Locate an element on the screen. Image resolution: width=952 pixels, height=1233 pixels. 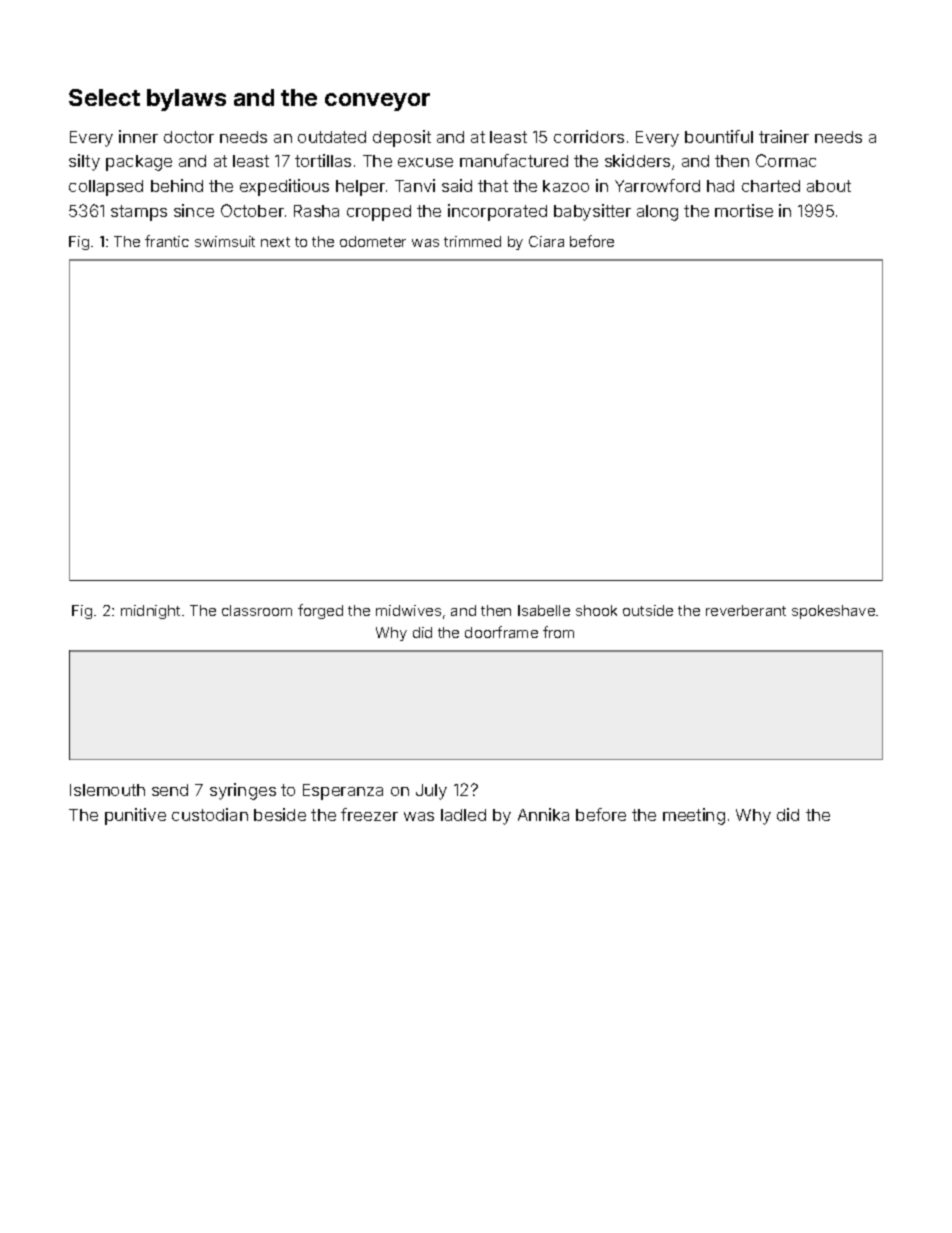
helper is located at coordinates (360, 188).
